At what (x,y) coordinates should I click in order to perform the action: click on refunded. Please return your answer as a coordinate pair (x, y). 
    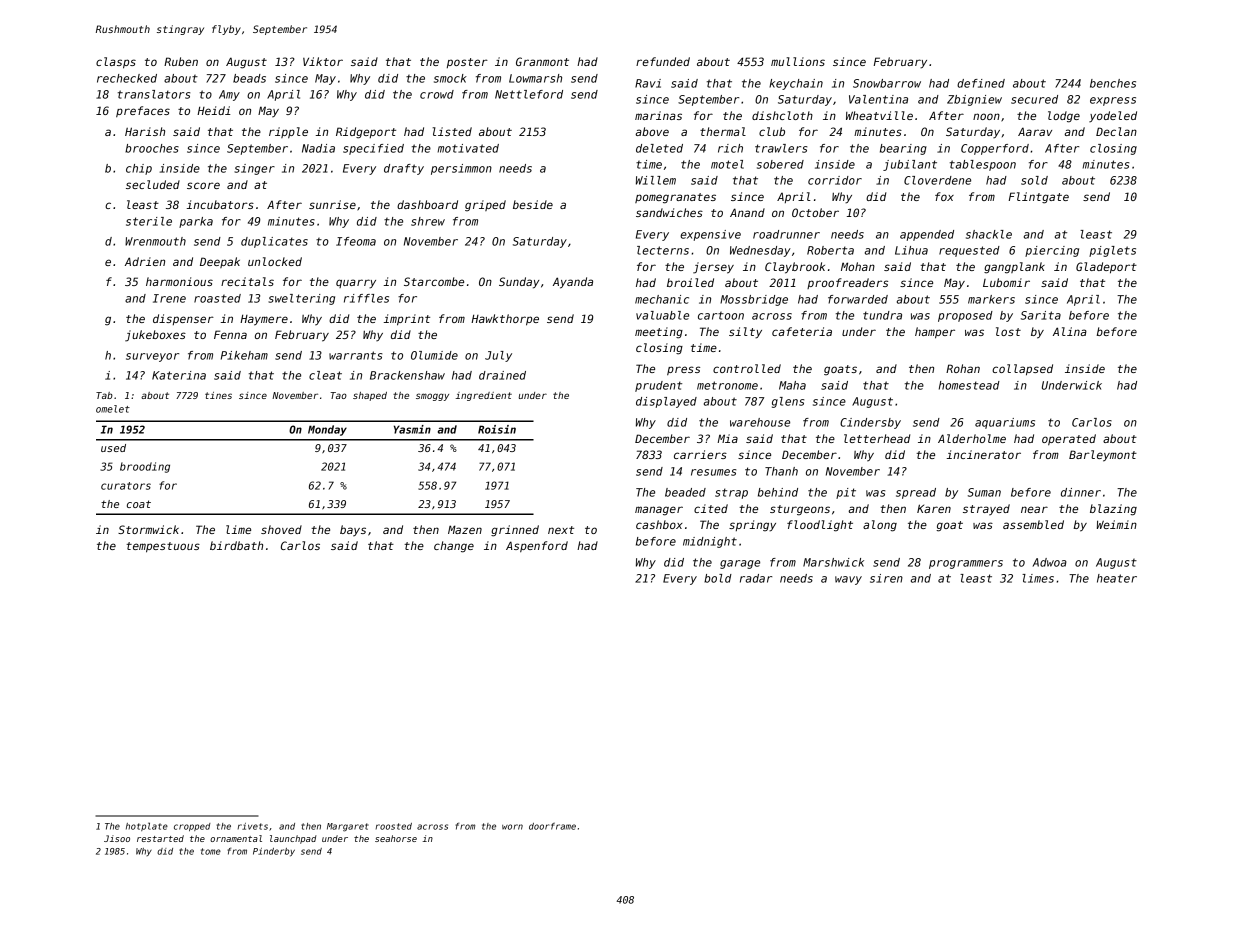
    Looking at the image, I should click on (663, 61).
